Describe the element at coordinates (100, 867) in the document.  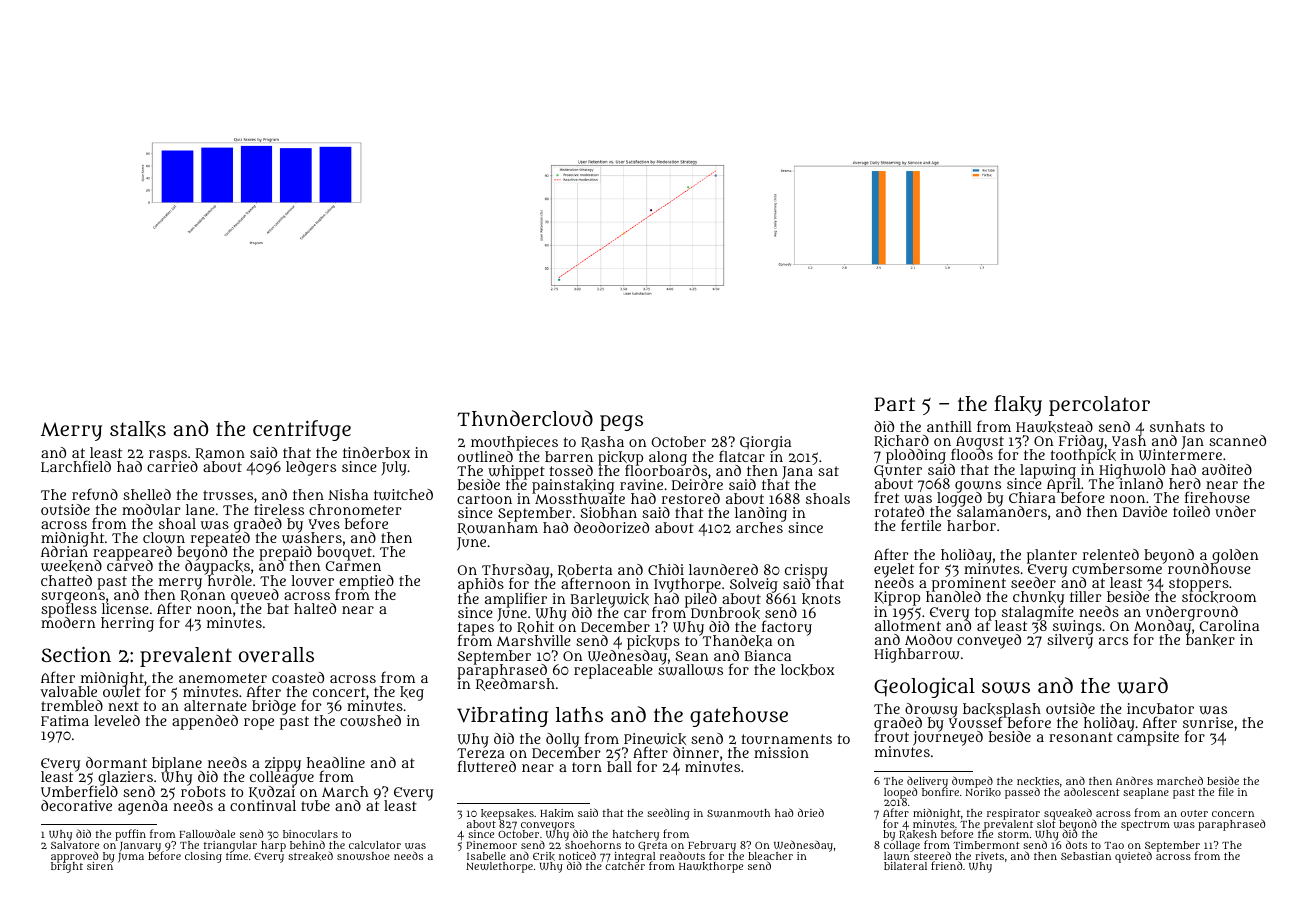
I see `siren` at that location.
